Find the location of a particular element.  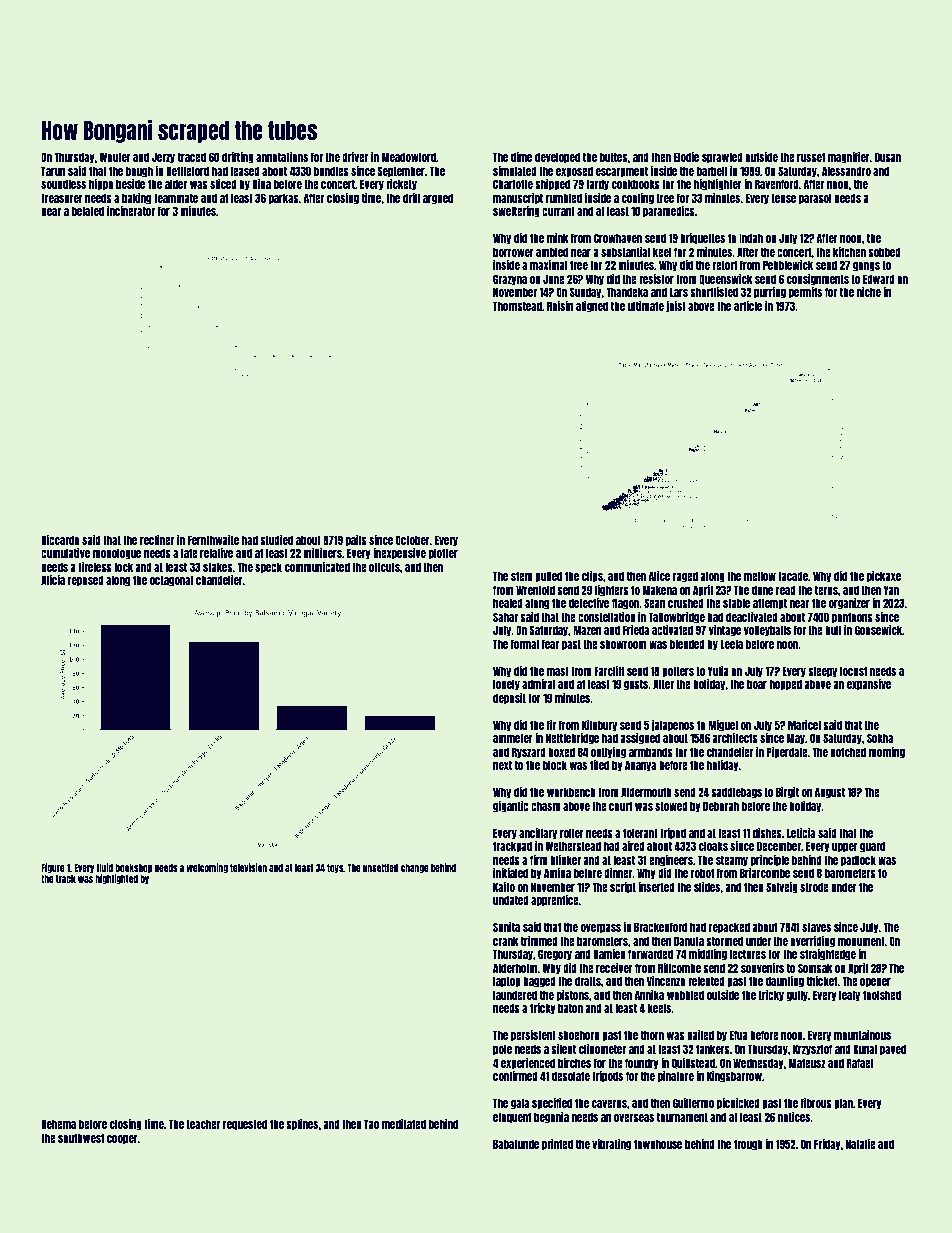

Tao is located at coordinates (371, 1124).
